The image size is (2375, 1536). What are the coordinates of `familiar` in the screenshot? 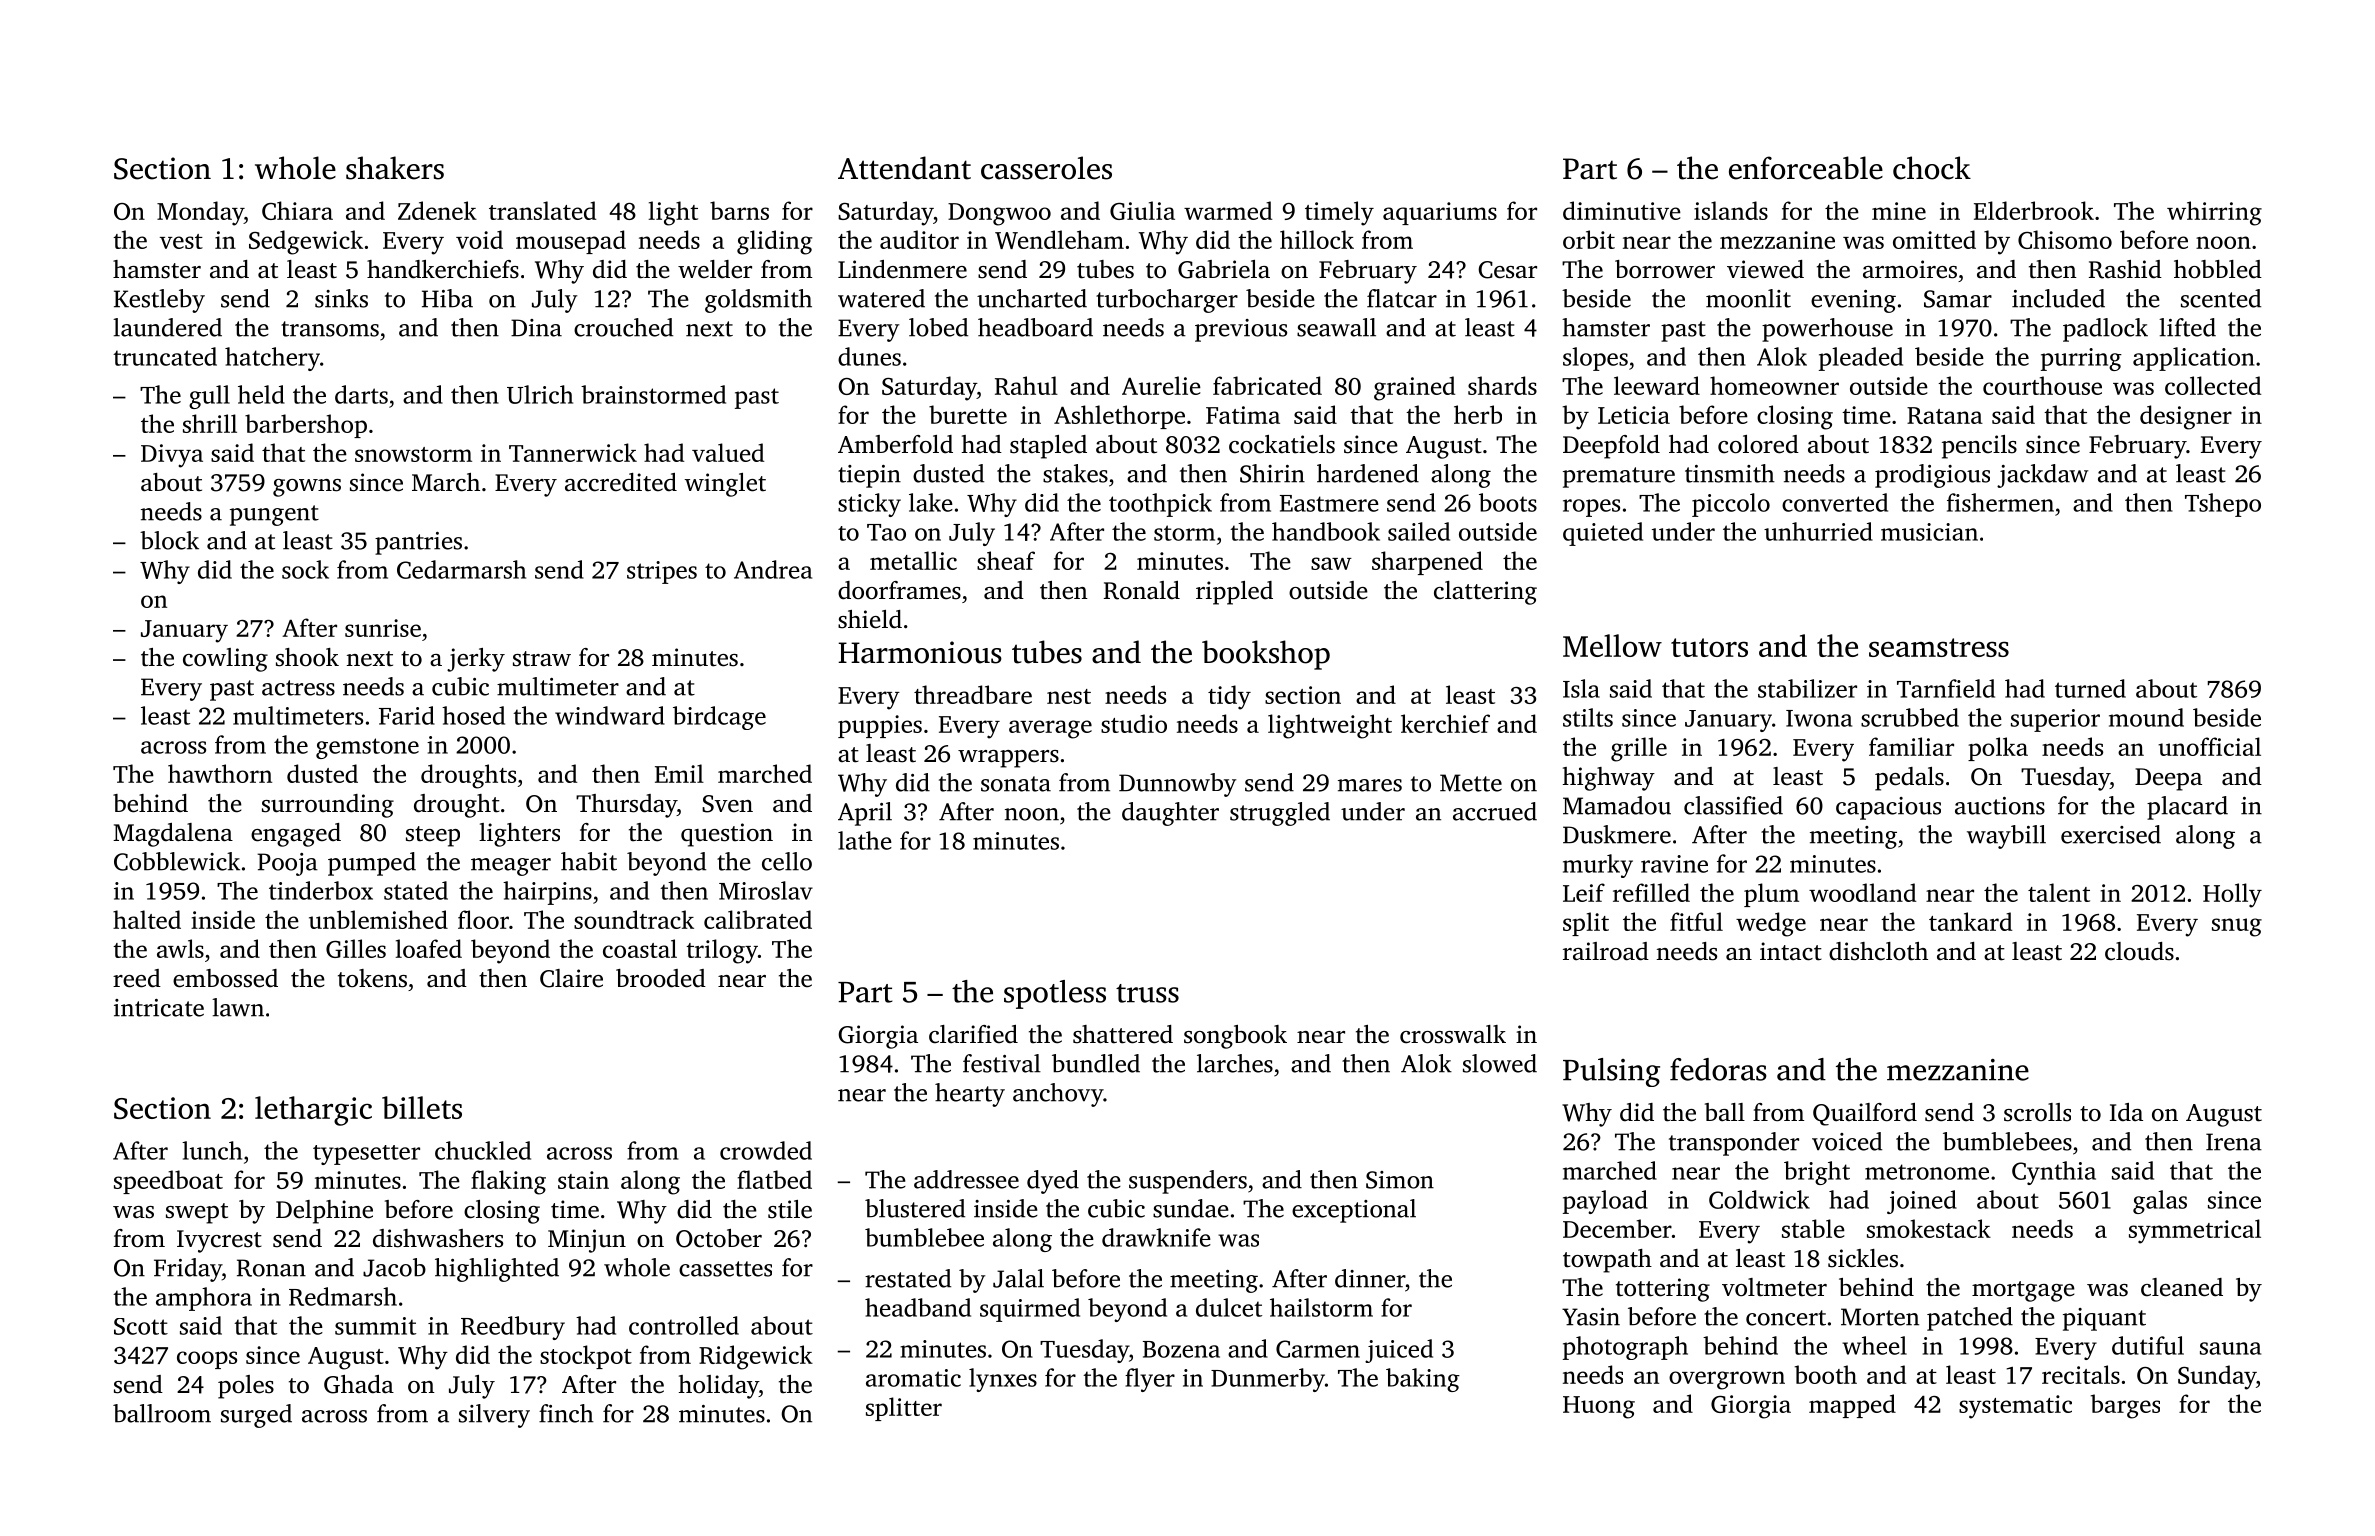 It's located at (1911, 746).
